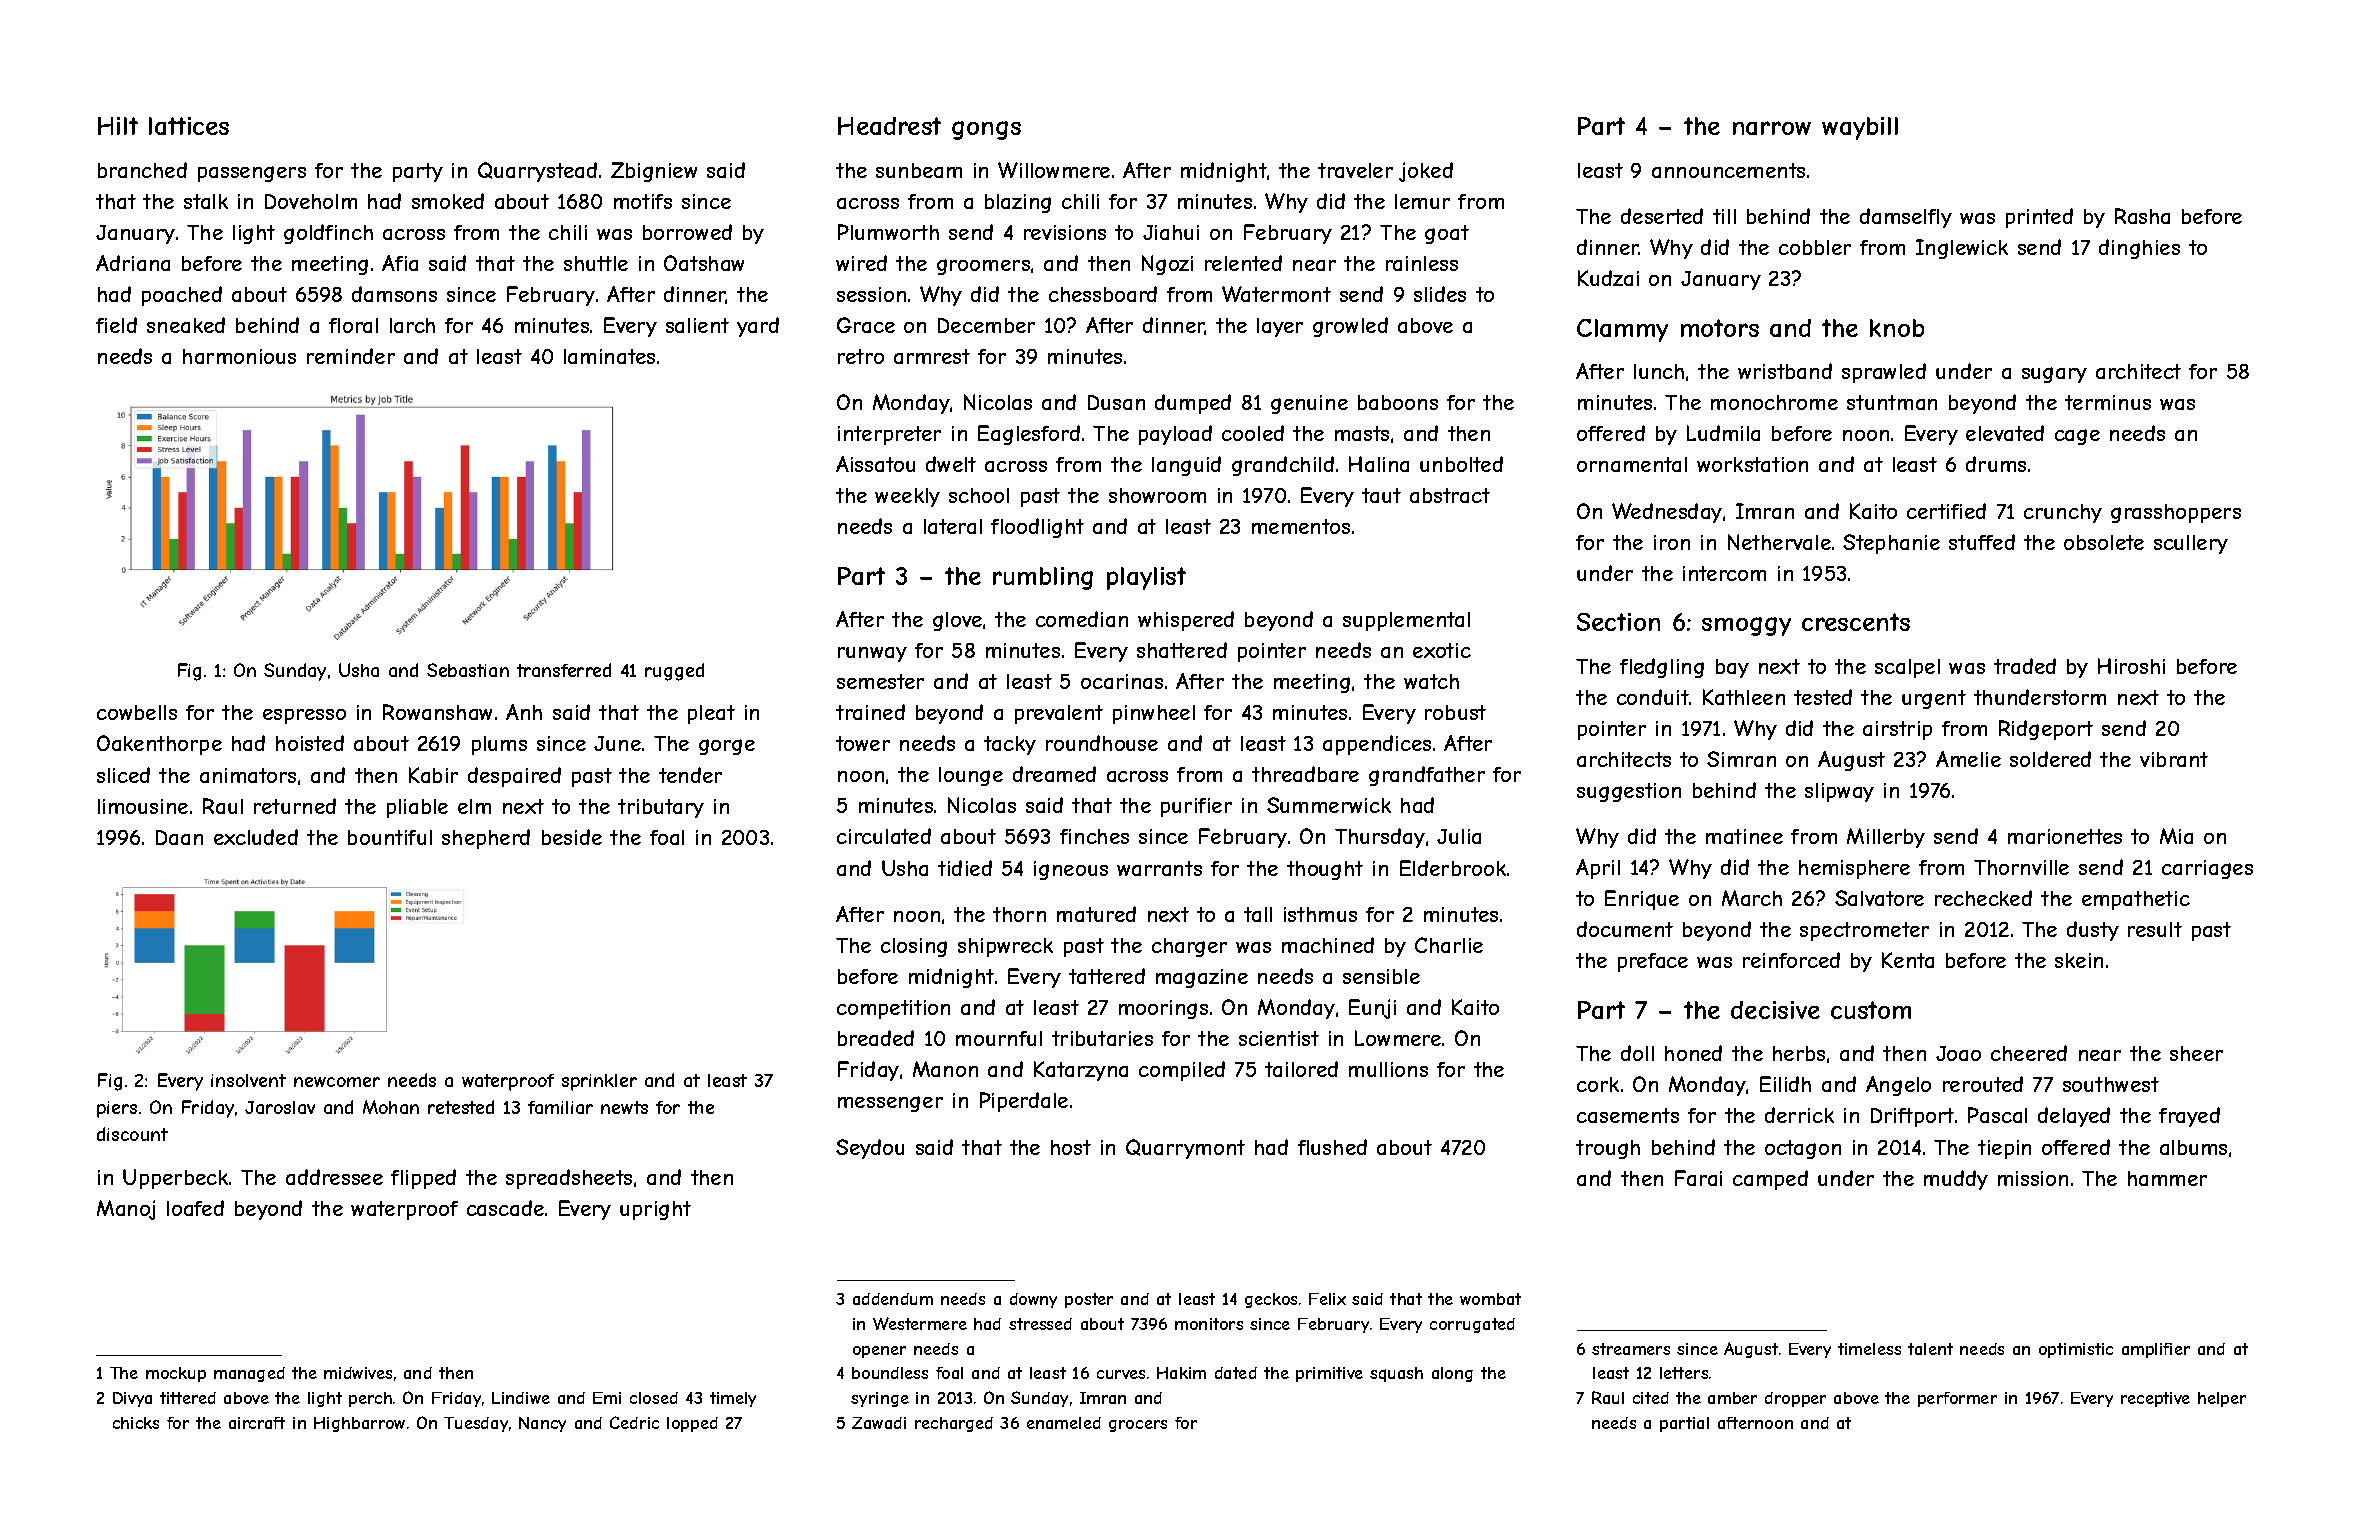  I want to click on cobbler, so click(1815, 247).
